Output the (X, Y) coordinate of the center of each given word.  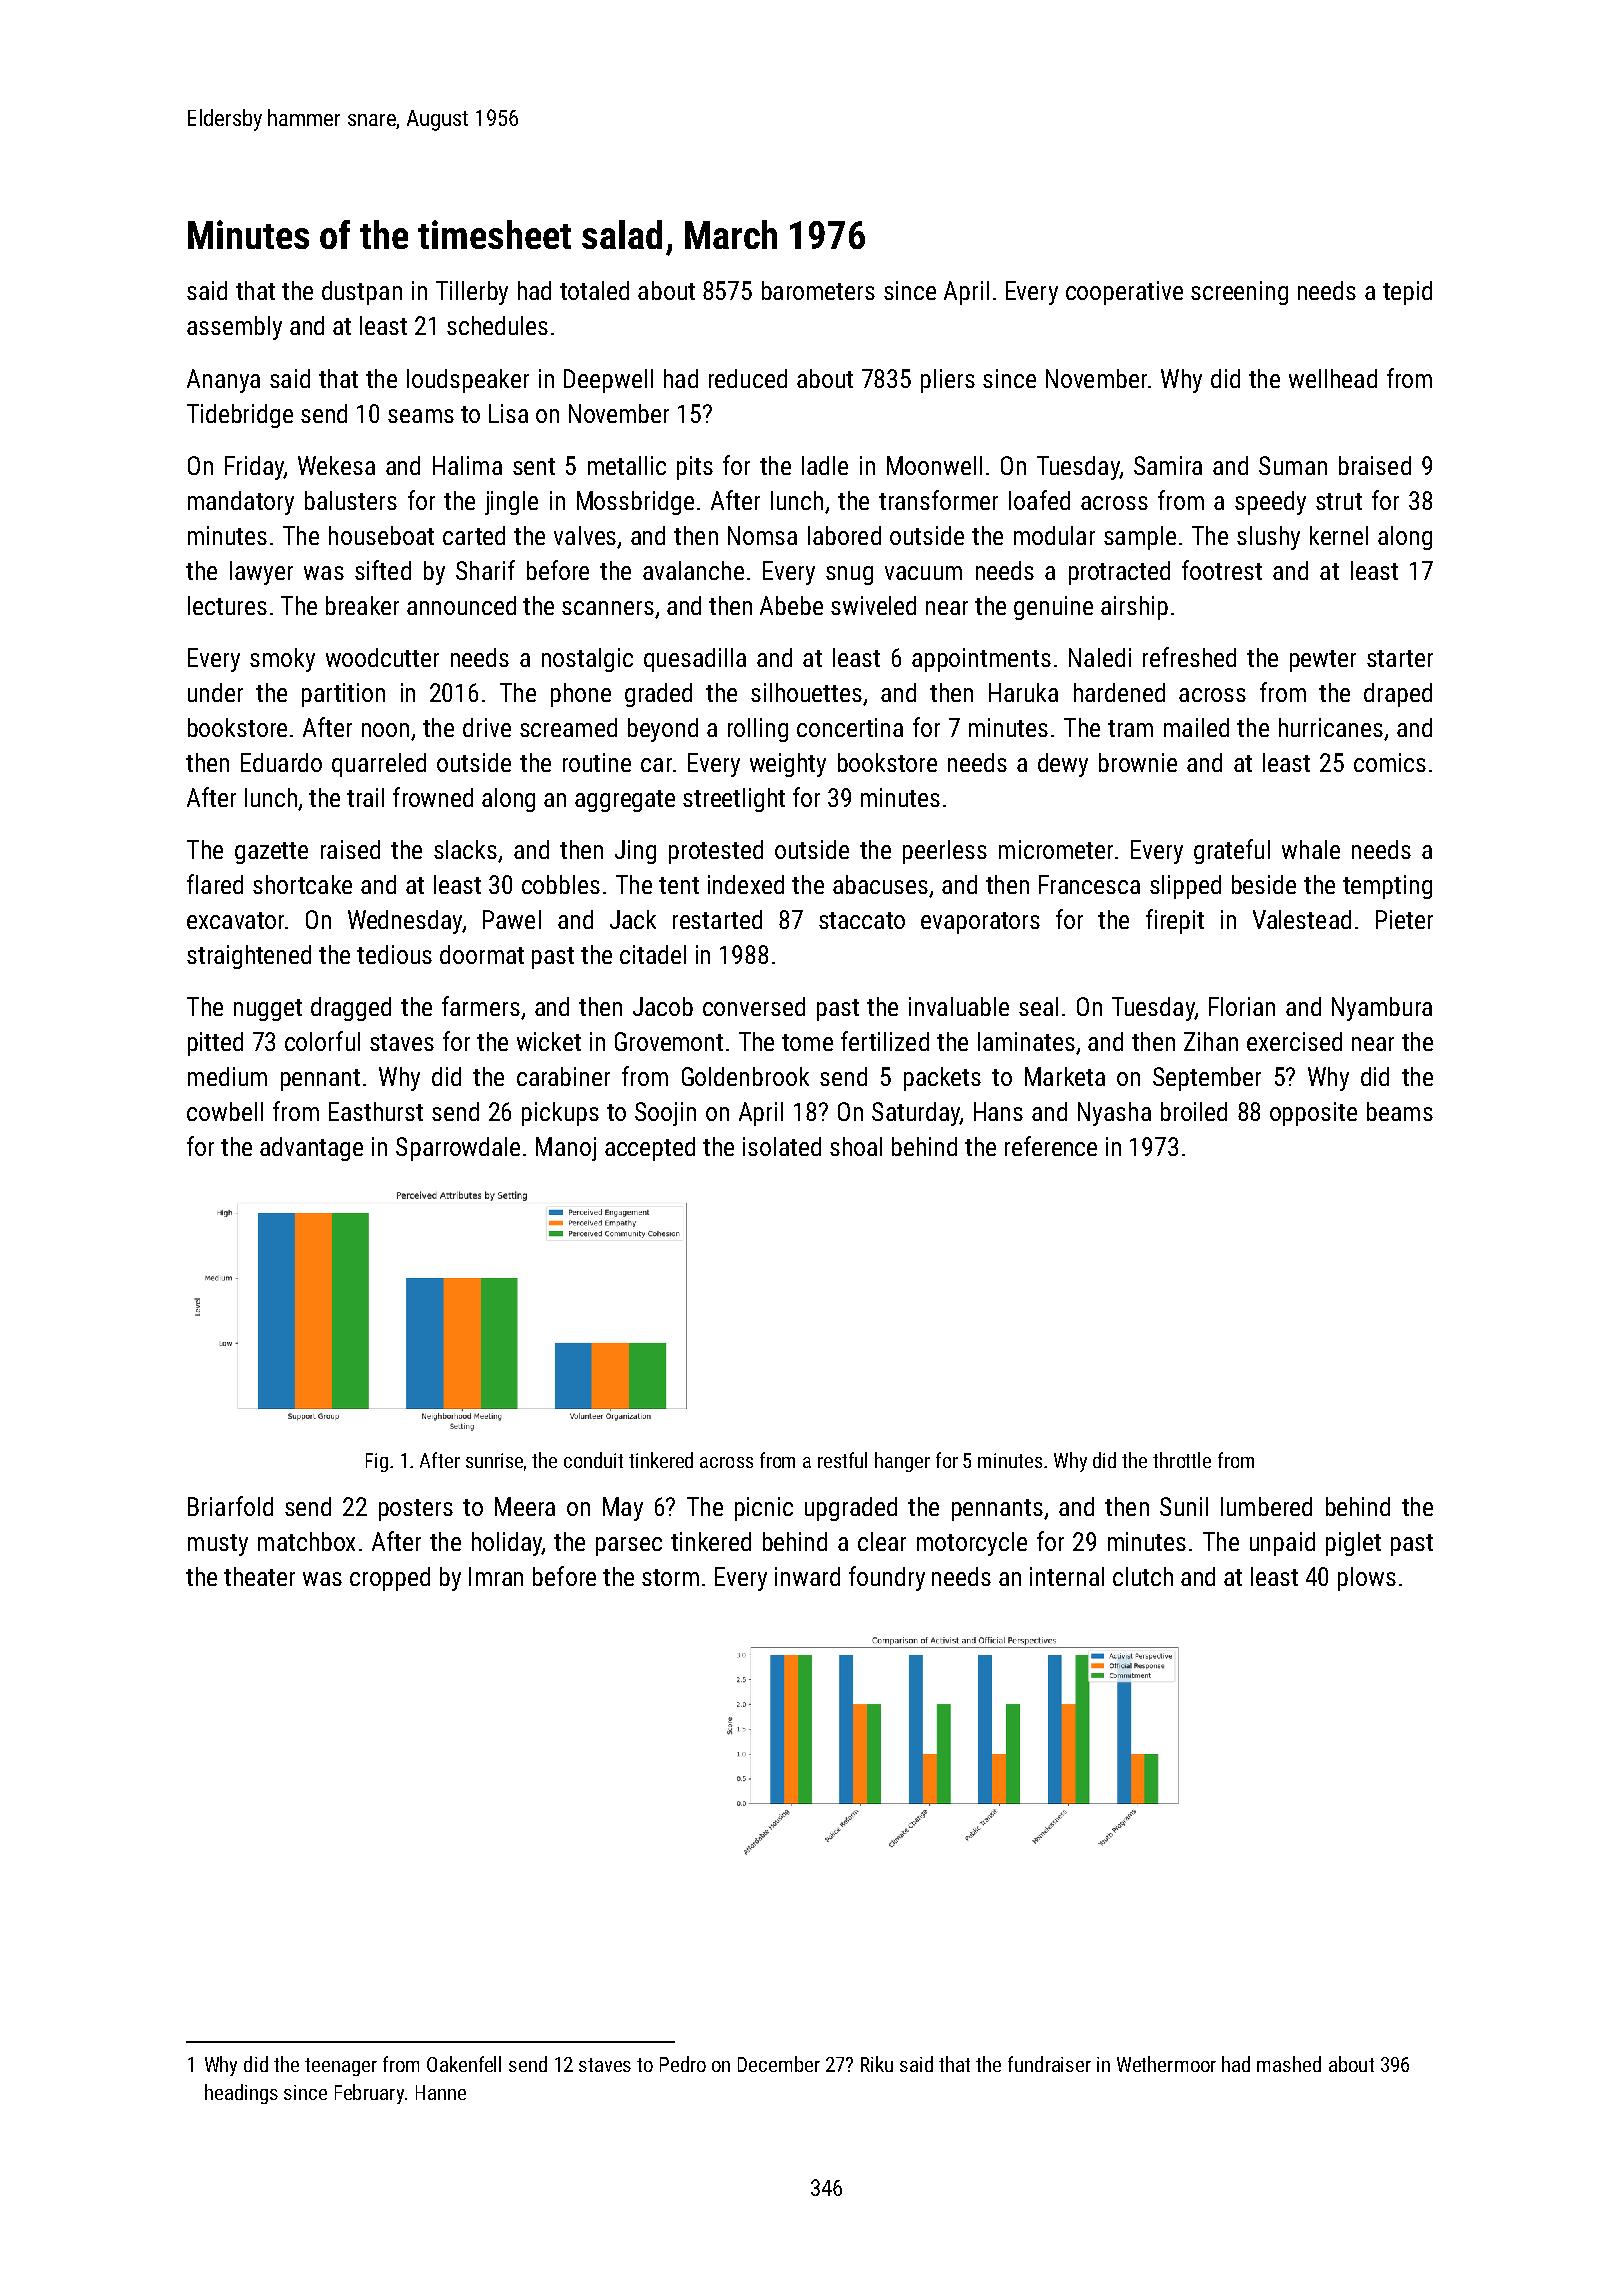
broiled (1194, 1111)
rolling (758, 730)
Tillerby (472, 293)
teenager (341, 2067)
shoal (856, 1146)
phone (581, 695)
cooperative (1124, 293)
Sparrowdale (458, 1149)
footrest (1222, 570)
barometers (818, 290)
